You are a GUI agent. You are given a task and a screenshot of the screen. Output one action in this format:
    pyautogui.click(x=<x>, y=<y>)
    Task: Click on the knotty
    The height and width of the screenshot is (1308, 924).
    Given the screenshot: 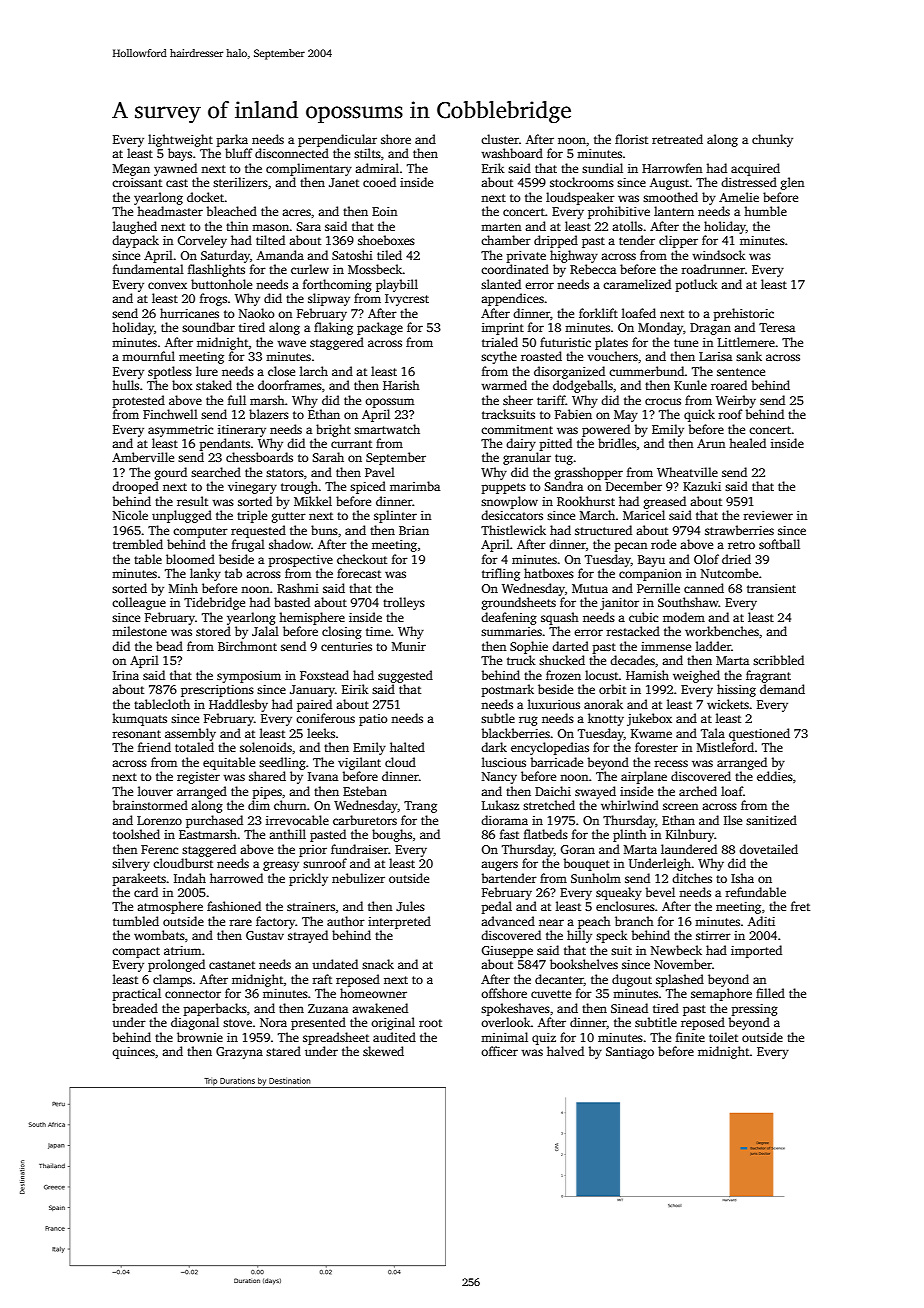 What is the action you would take?
    pyautogui.click(x=606, y=719)
